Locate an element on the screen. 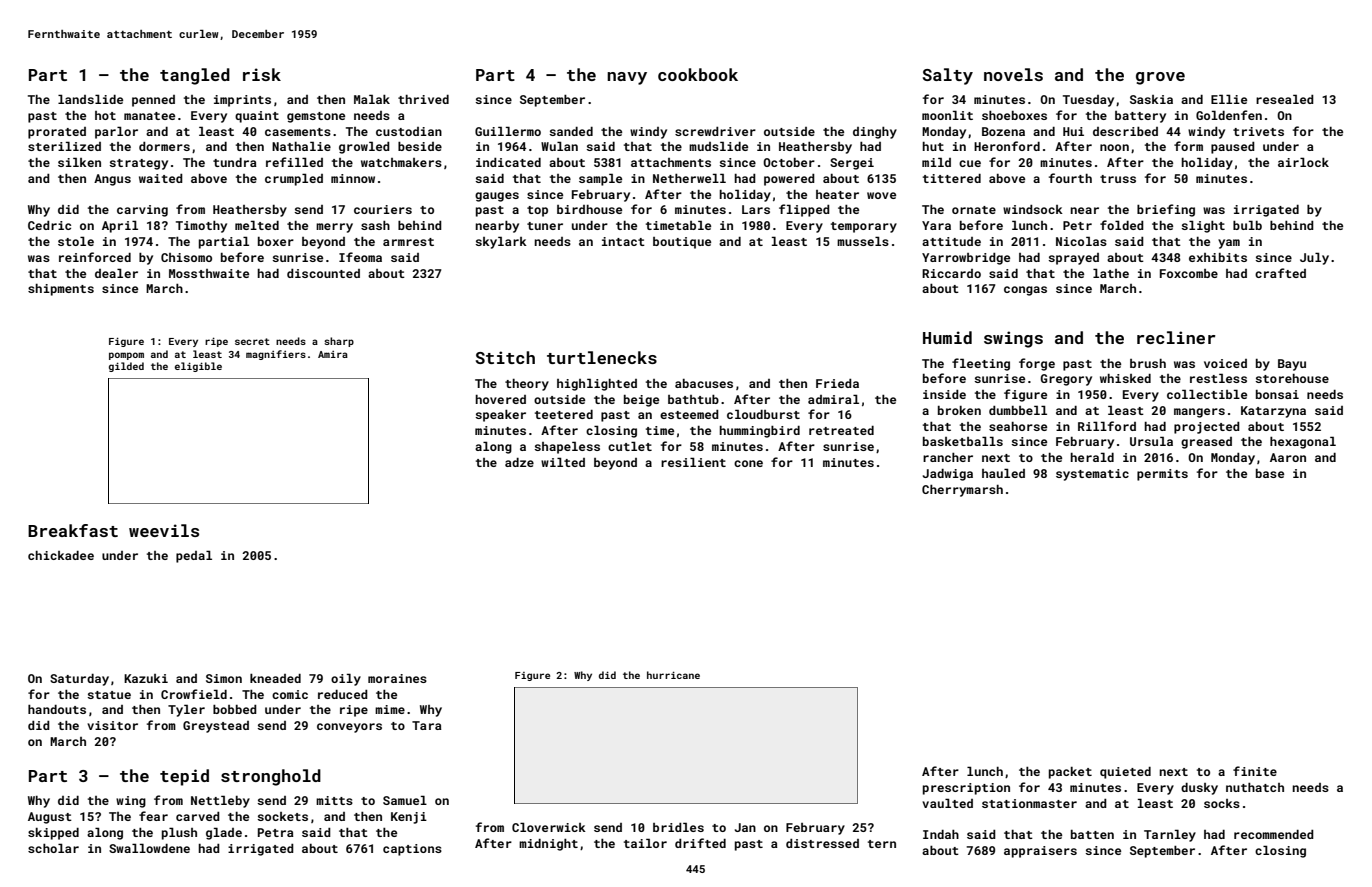 The height and width of the screenshot is (887, 1372). hurricane is located at coordinates (673, 675).
